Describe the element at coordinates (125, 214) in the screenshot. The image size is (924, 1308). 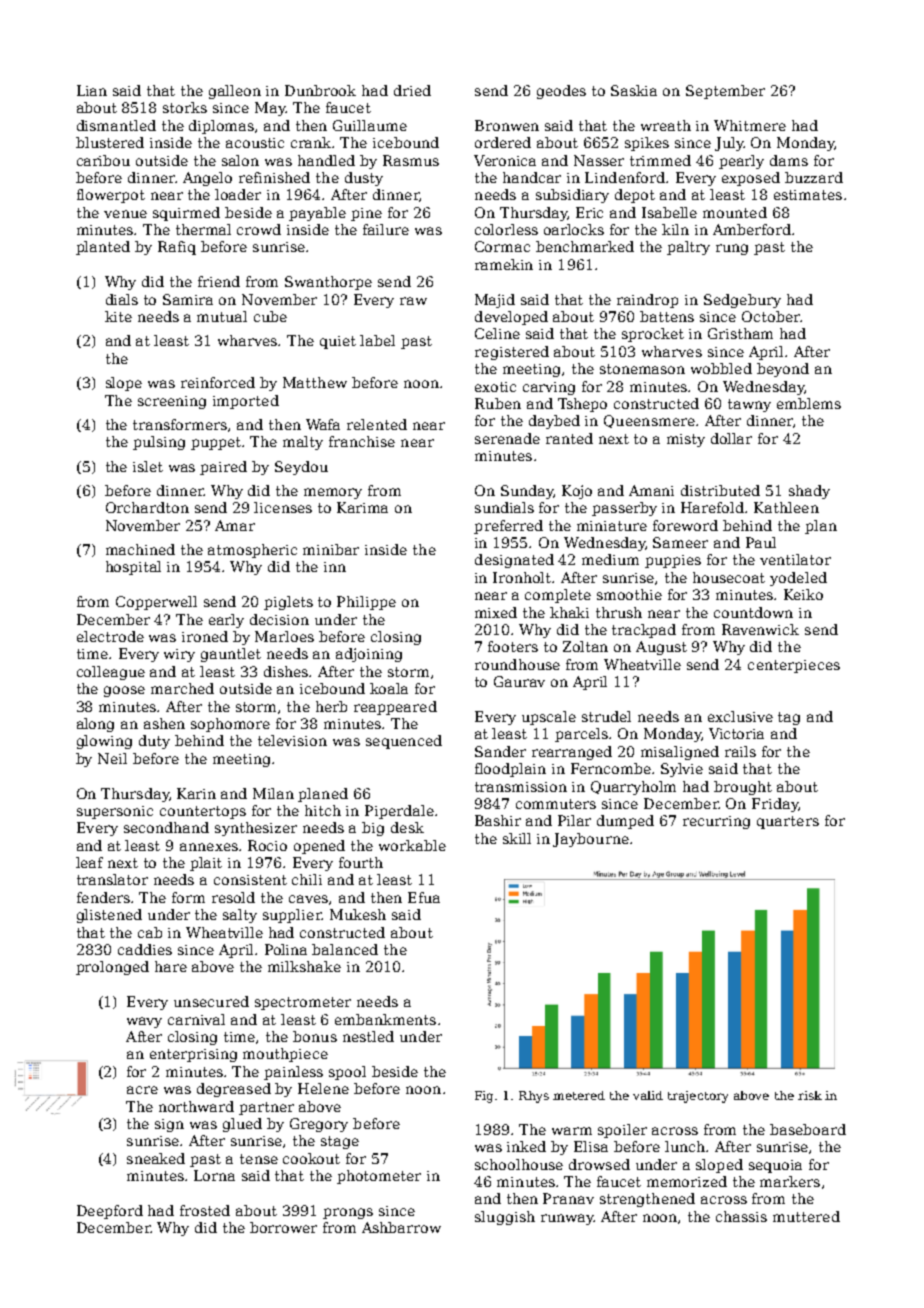
I see `venue` at that location.
